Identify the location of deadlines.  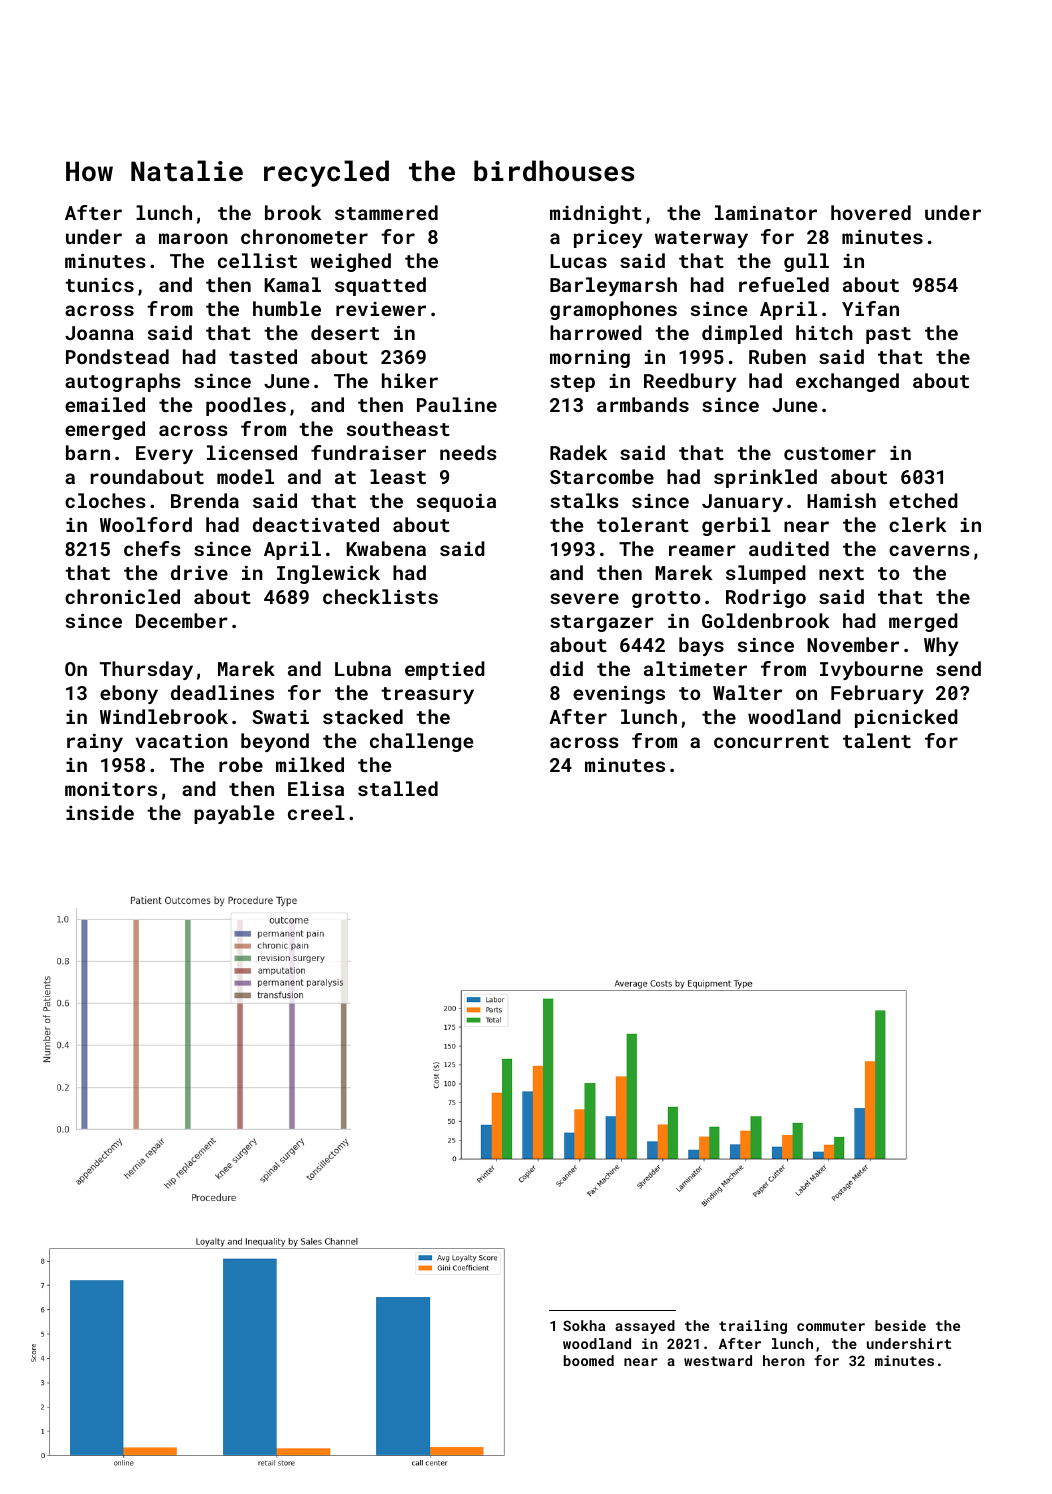
(222, 692).
